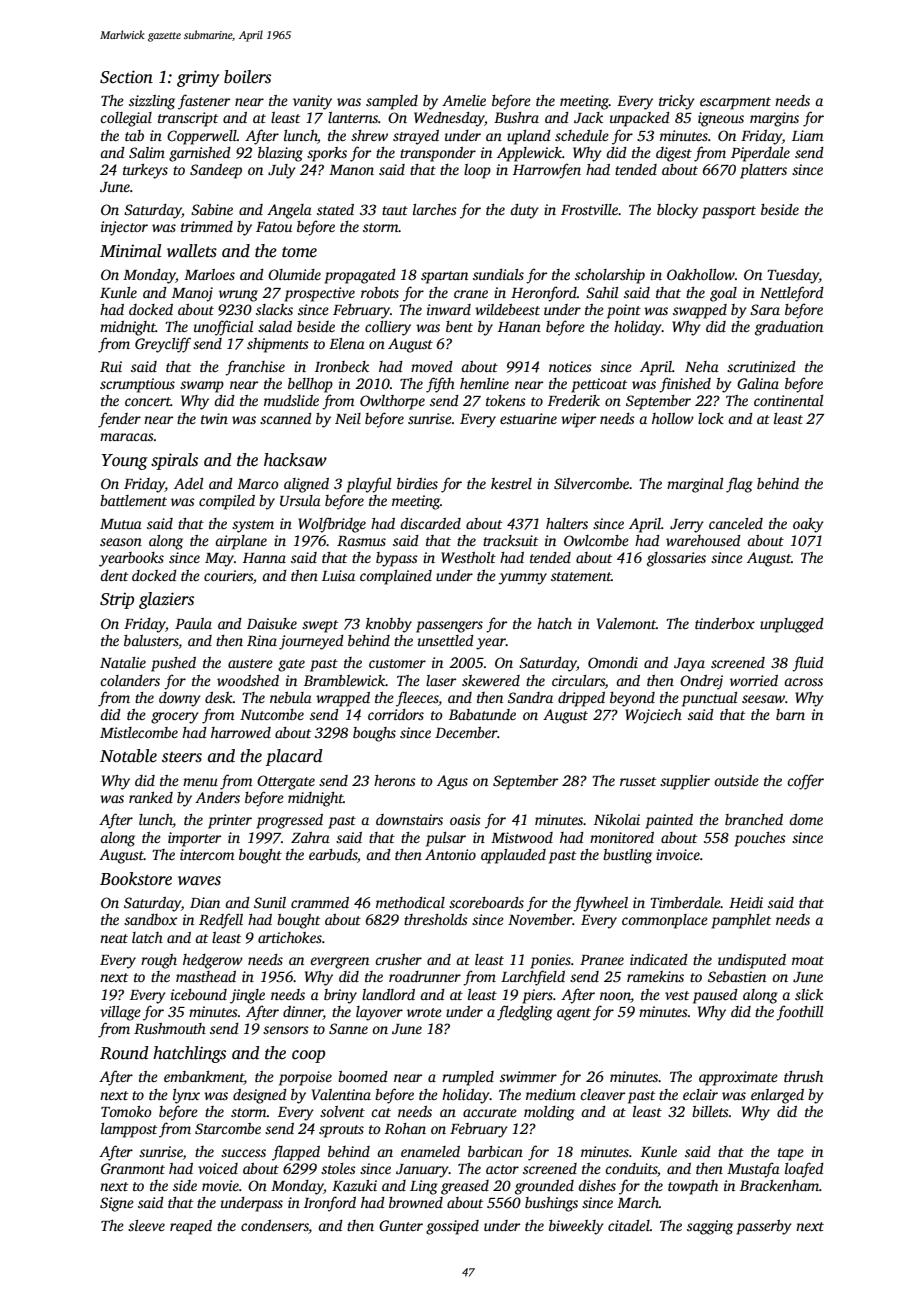 Image resolution: width=924 pixels, height=1308 pixels. I want to click on blazing, so click(280, 154).
